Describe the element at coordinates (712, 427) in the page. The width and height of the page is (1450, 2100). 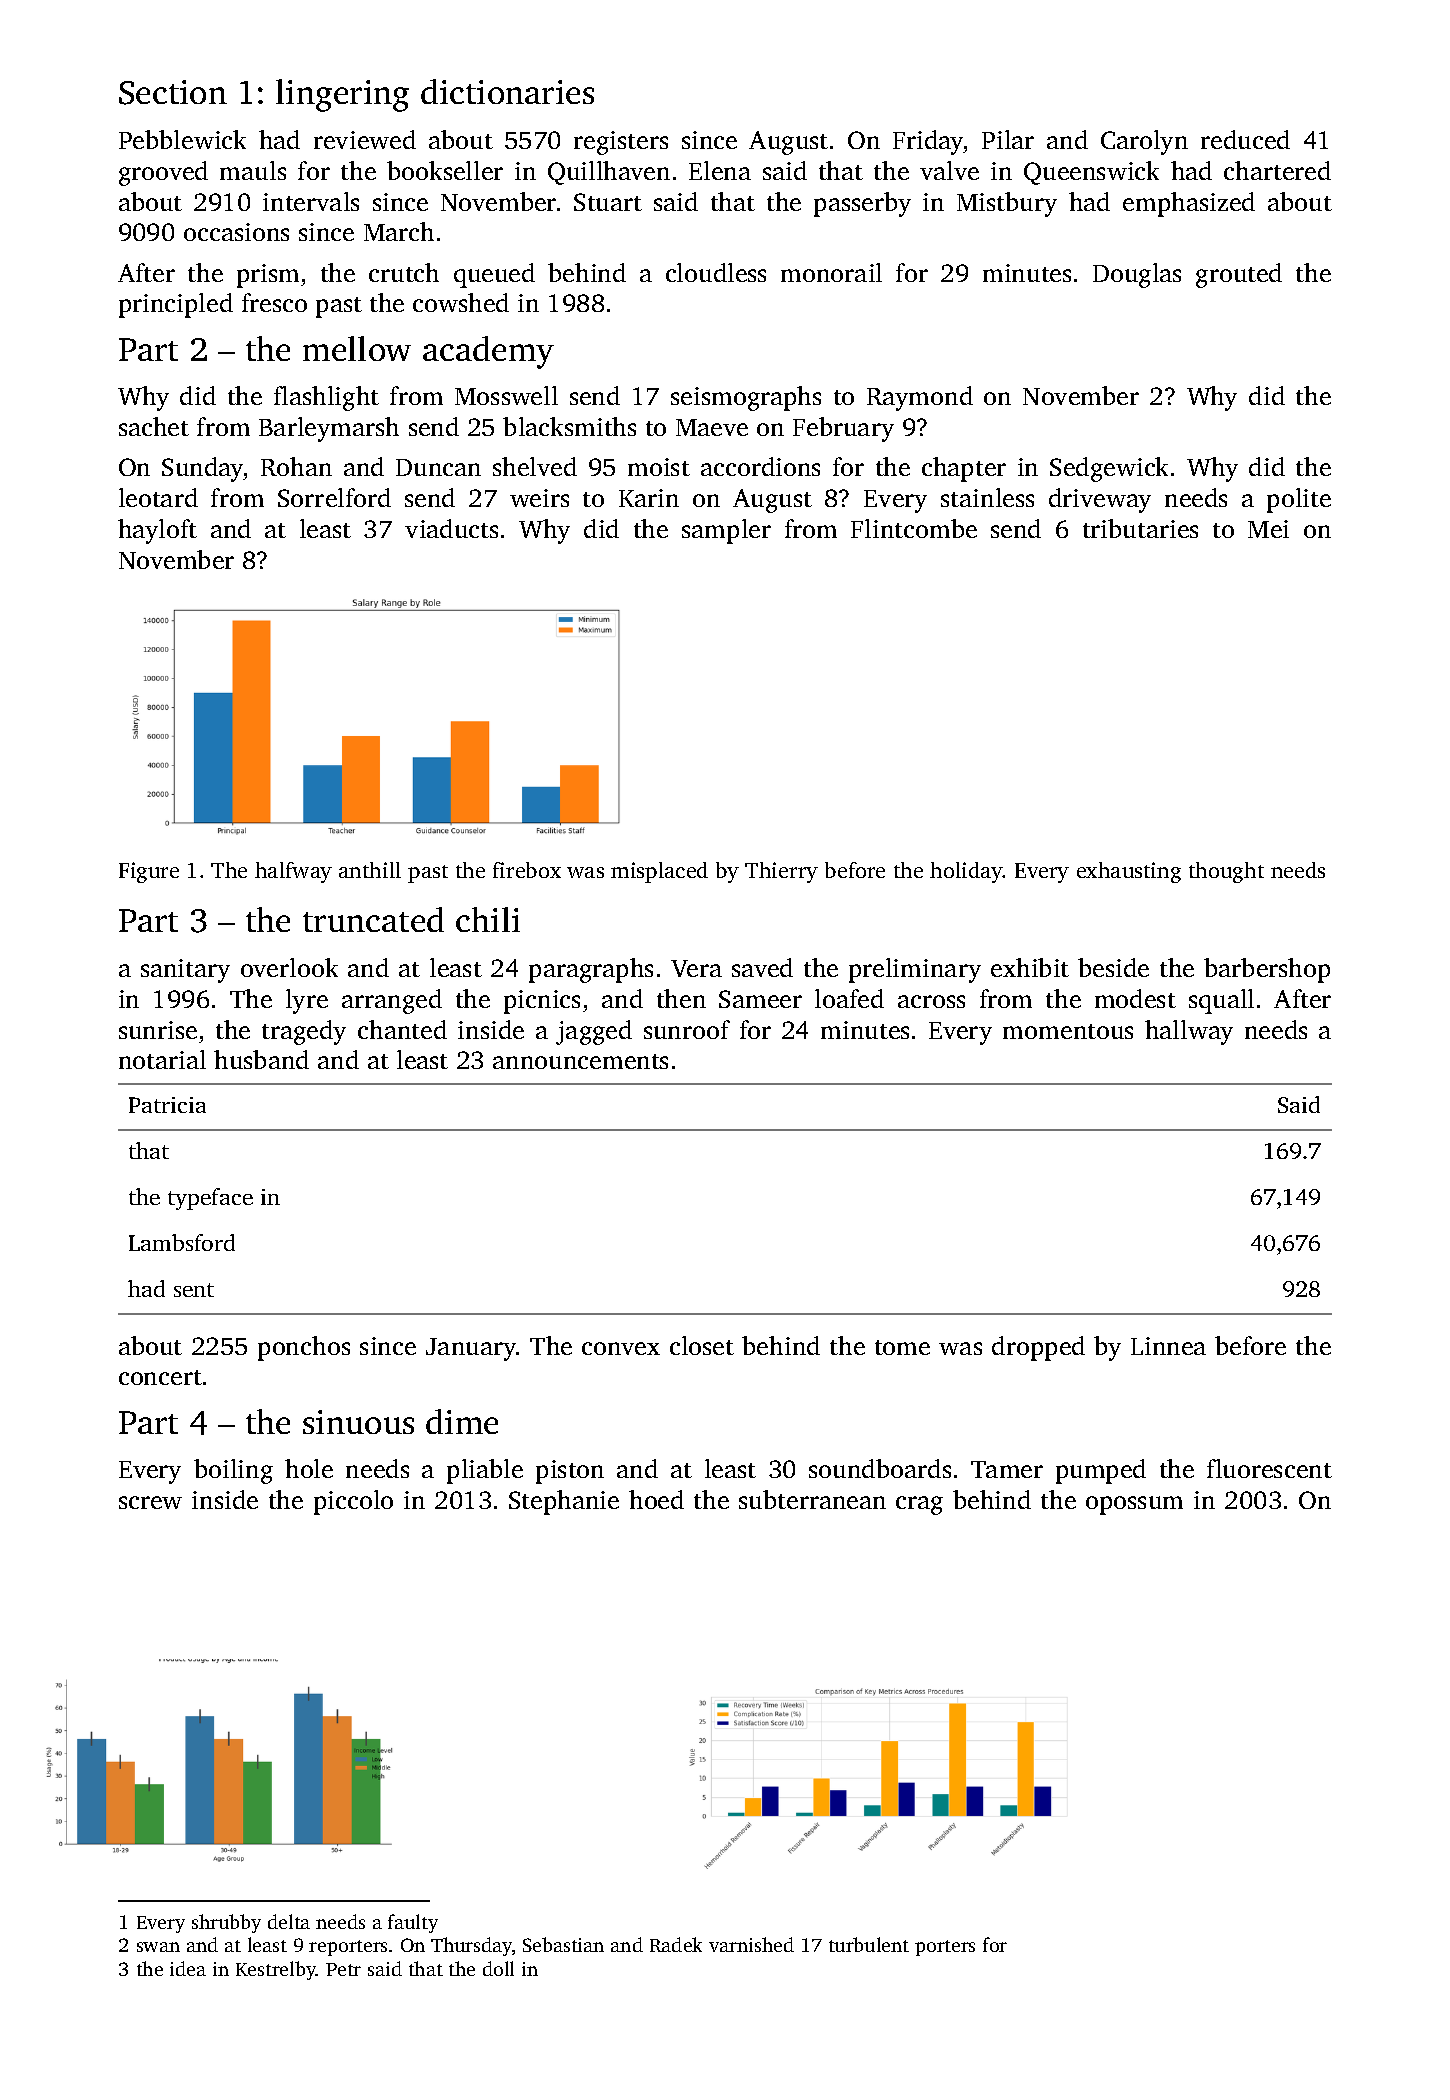
I see `Maeve` at that location.
